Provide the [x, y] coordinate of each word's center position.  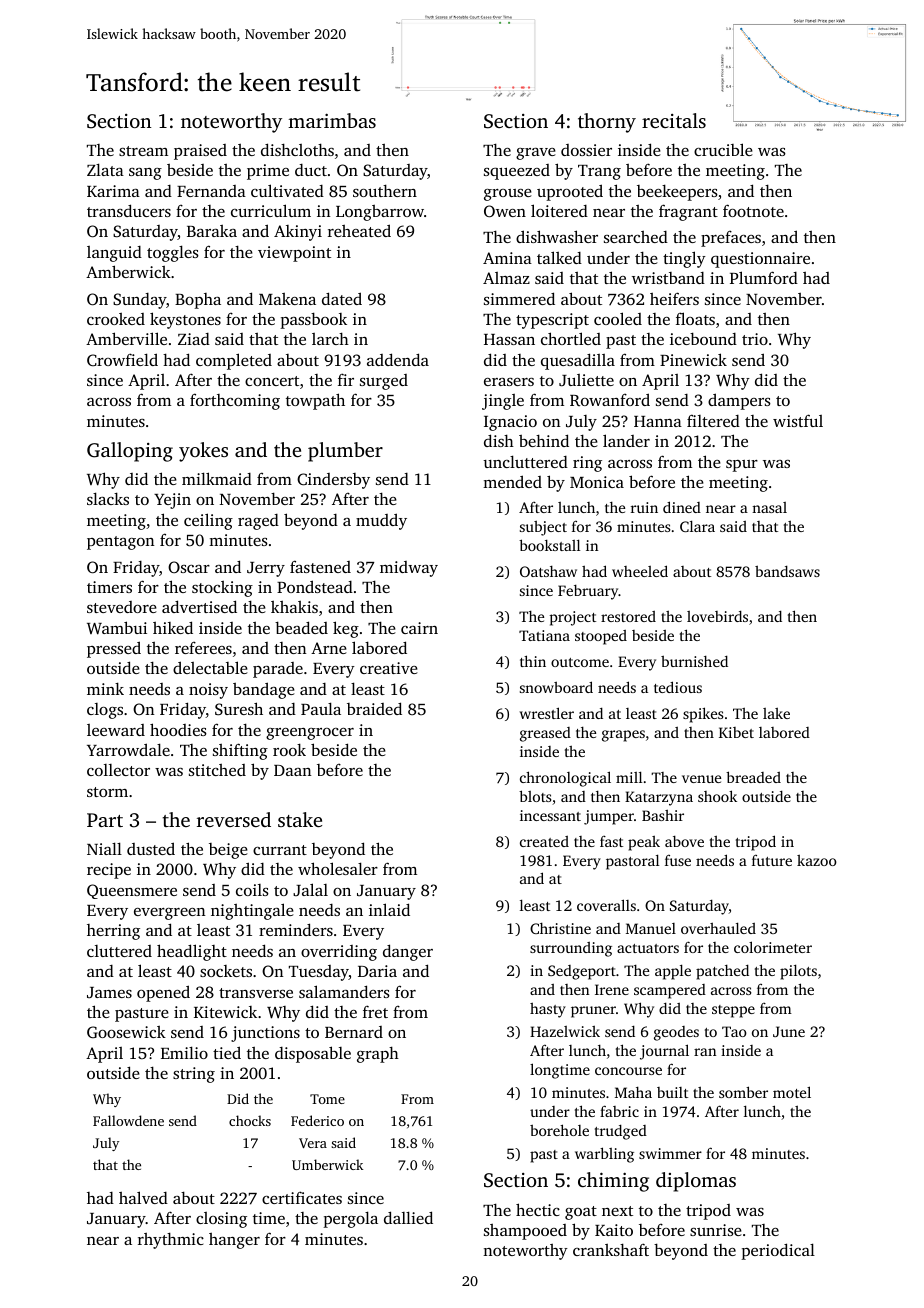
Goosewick [126, 1032]
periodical [778, 1251]
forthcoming [235, 401]
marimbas [332, 120]
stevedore [122, 607]
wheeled [640, 571]
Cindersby [333, 481]
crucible [723, 149]
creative [389, 668]
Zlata [105, 169]
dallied [408, 1217]
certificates [302, 1197]
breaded [753, 777]
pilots [798, 972]
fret [375, 1011]
